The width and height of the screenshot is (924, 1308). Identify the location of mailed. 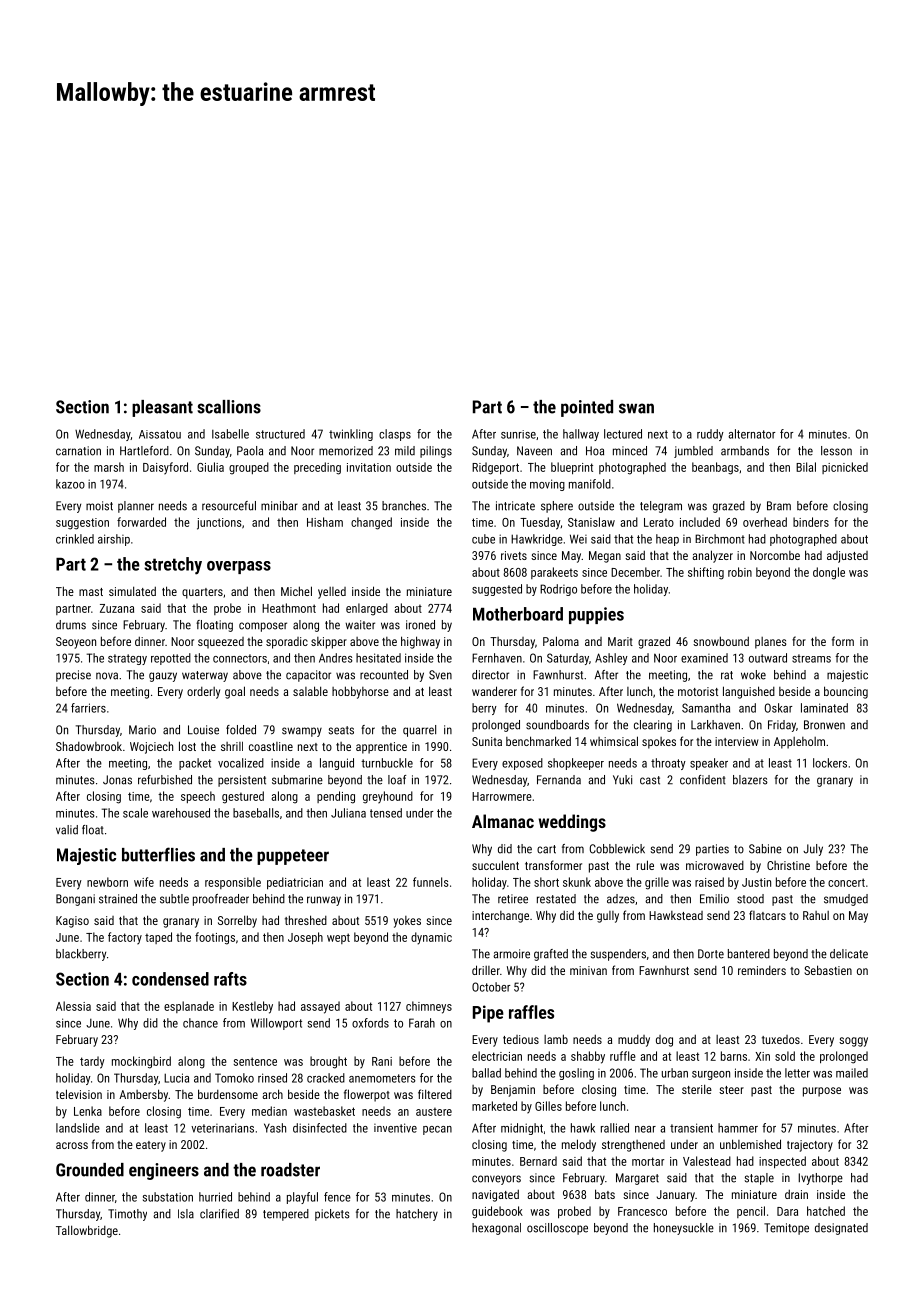
(852, 1073).
